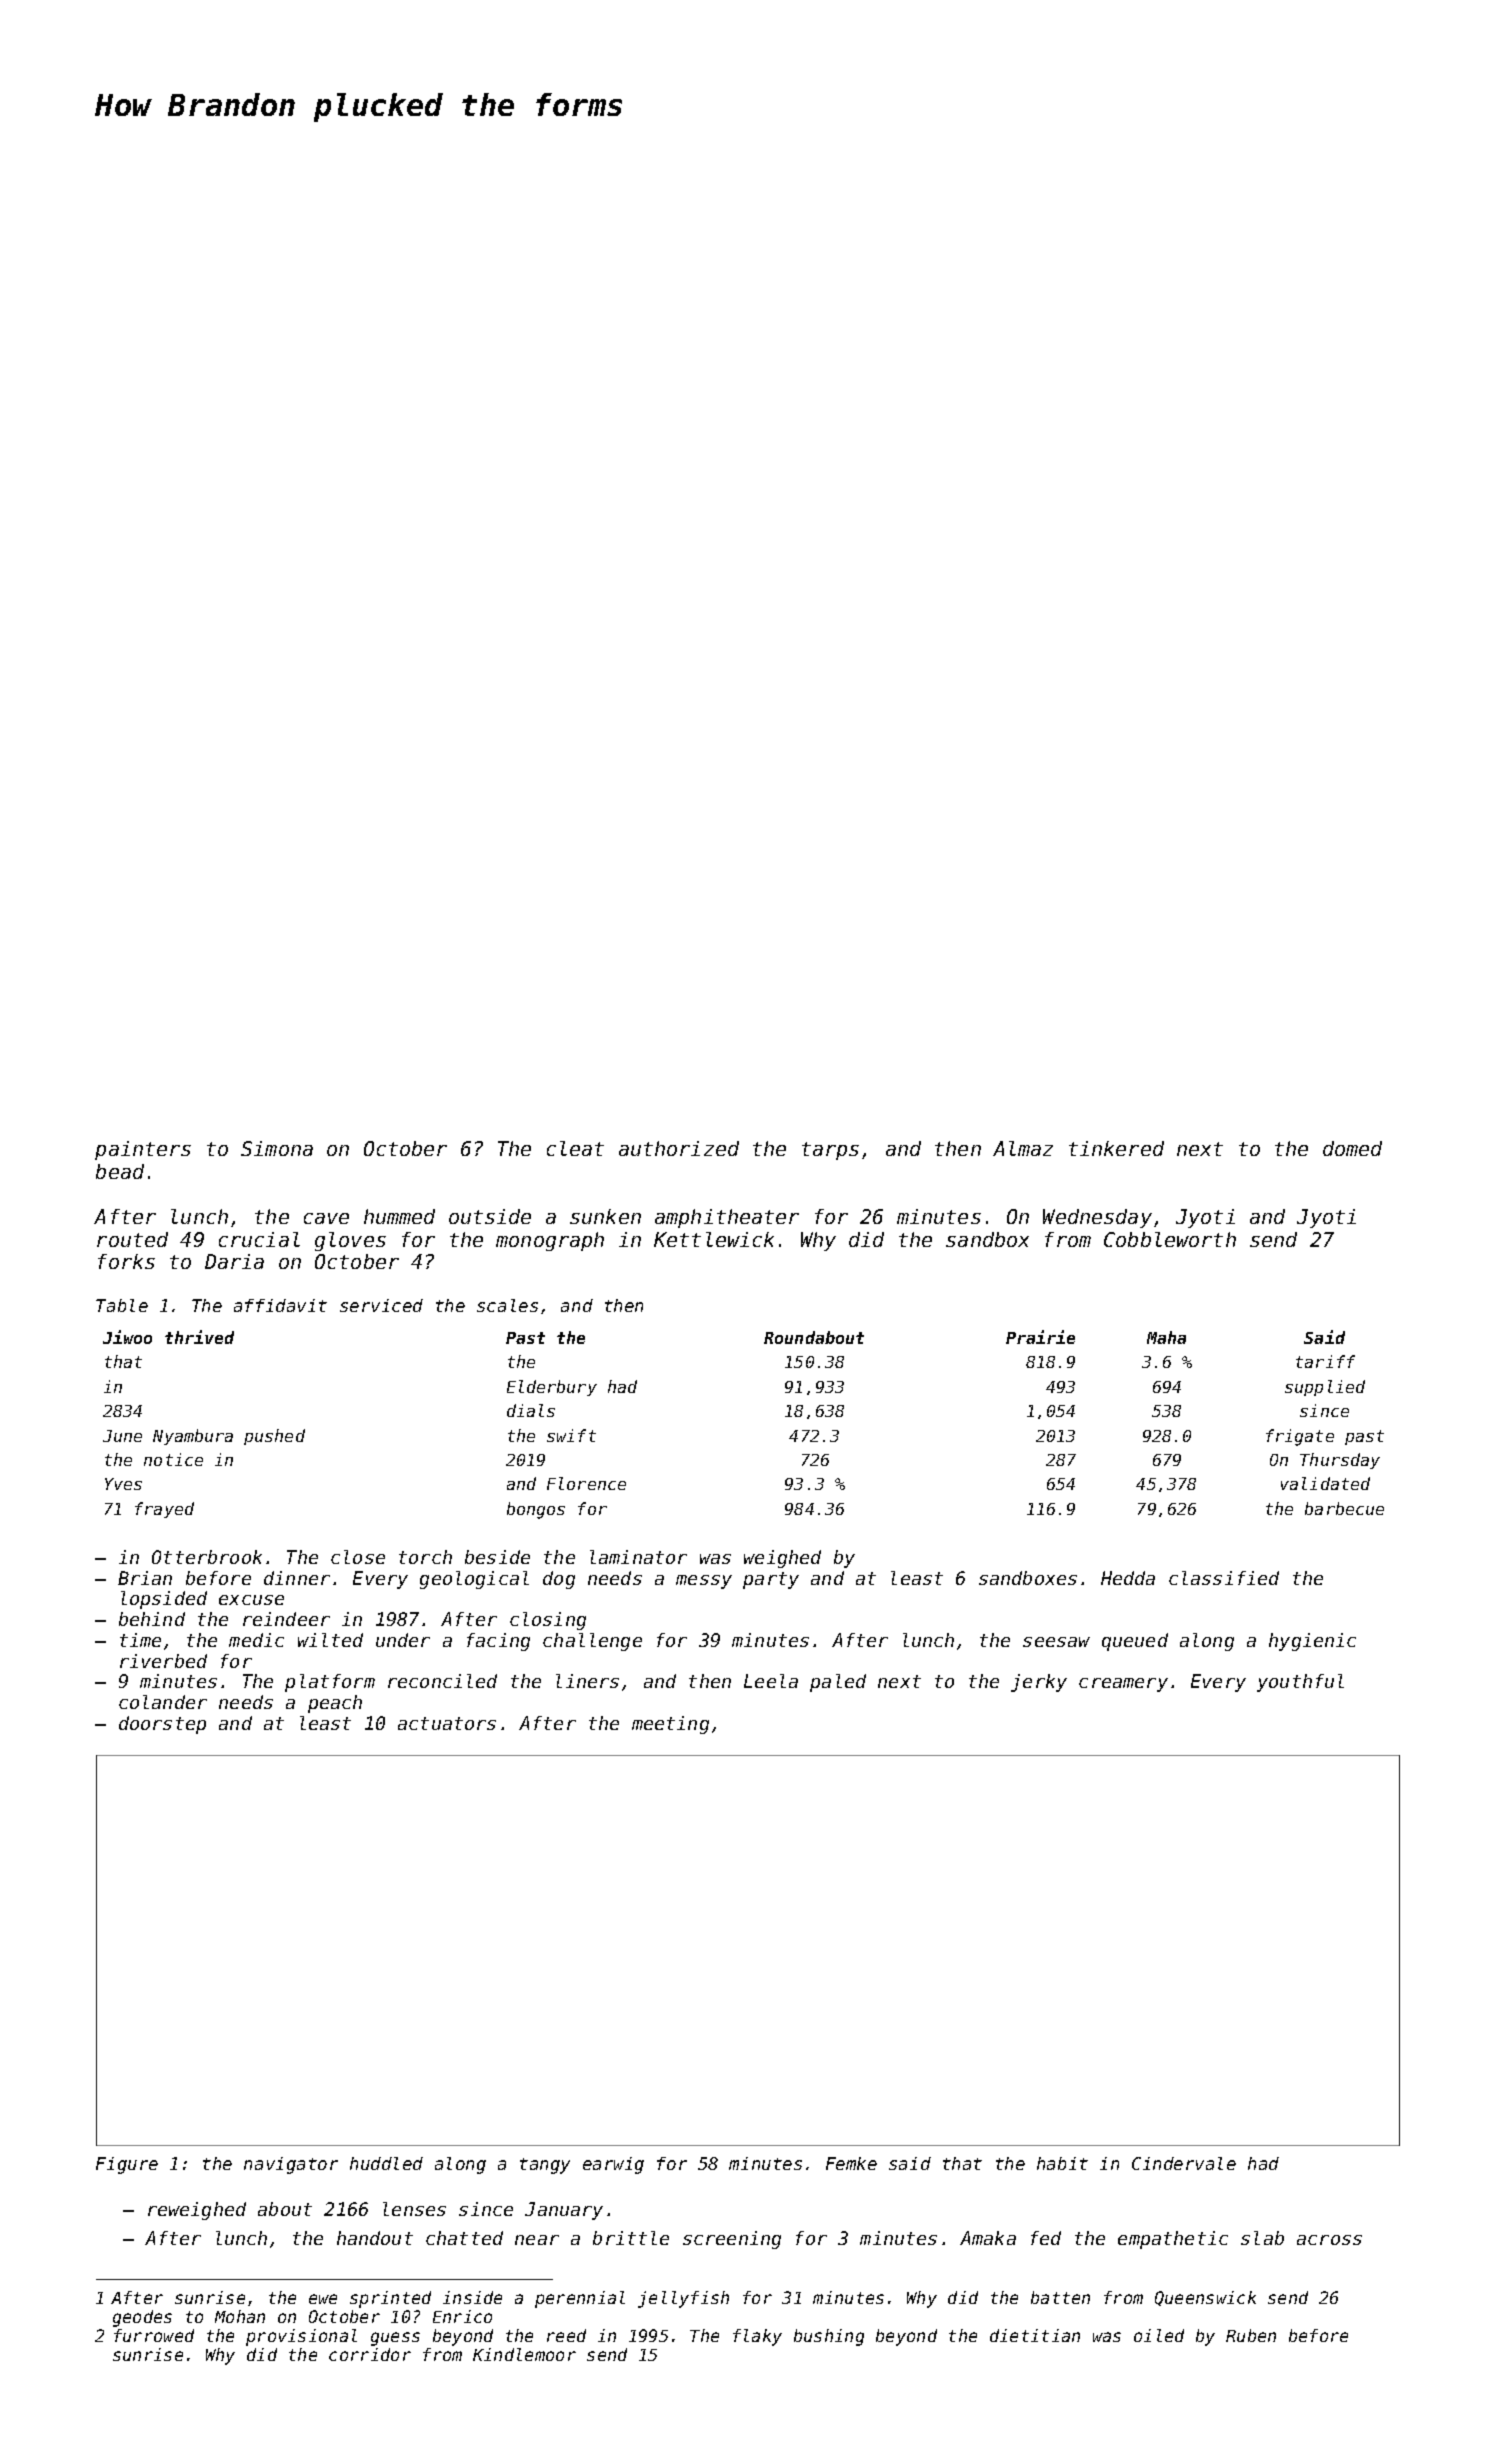 This document has height=2464, width=1496. Describe the element at coordinates (326, 1218) in the document. I see `cave` at that location.
